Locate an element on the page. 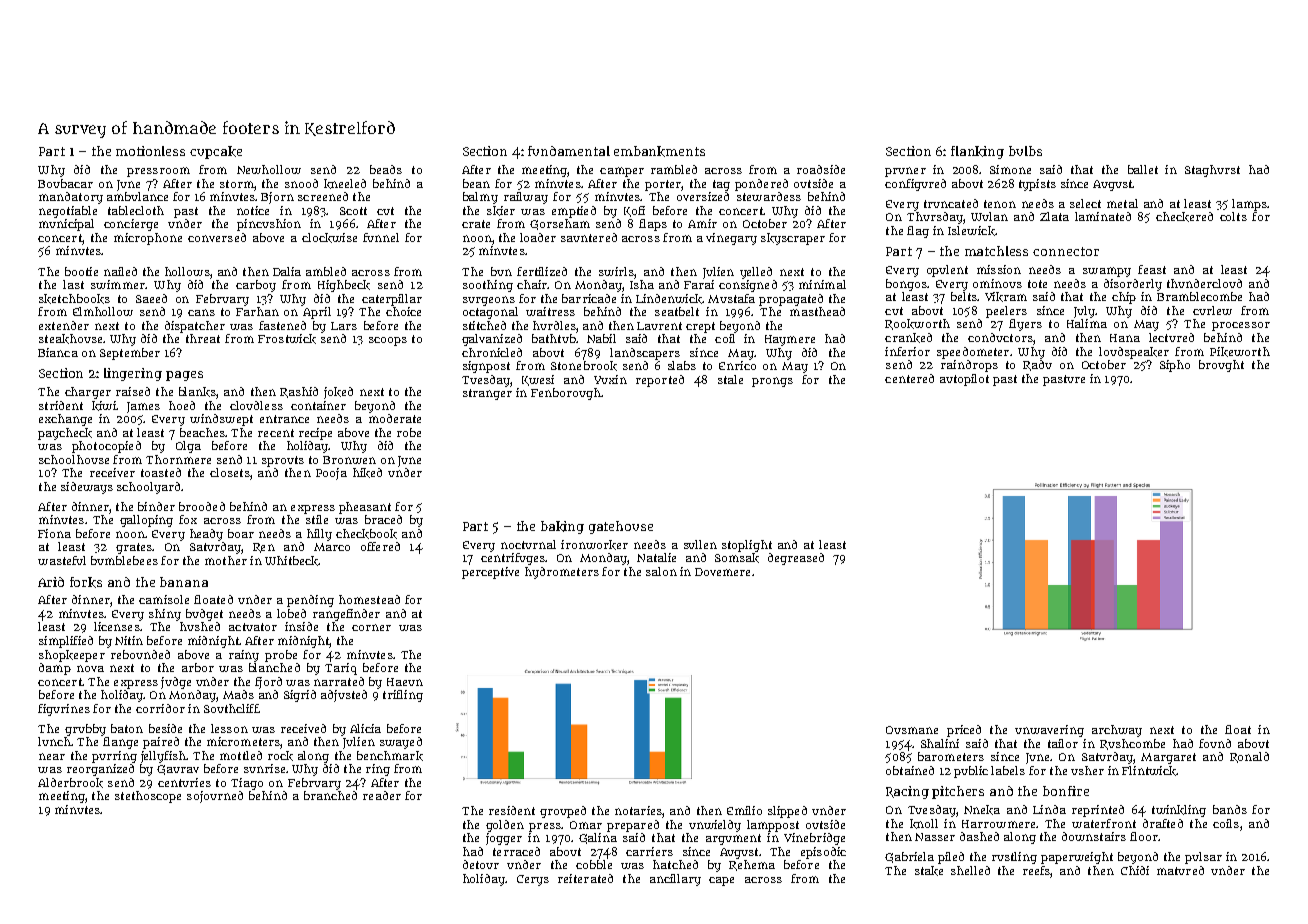  grates is located at coordinates (134, 548).
